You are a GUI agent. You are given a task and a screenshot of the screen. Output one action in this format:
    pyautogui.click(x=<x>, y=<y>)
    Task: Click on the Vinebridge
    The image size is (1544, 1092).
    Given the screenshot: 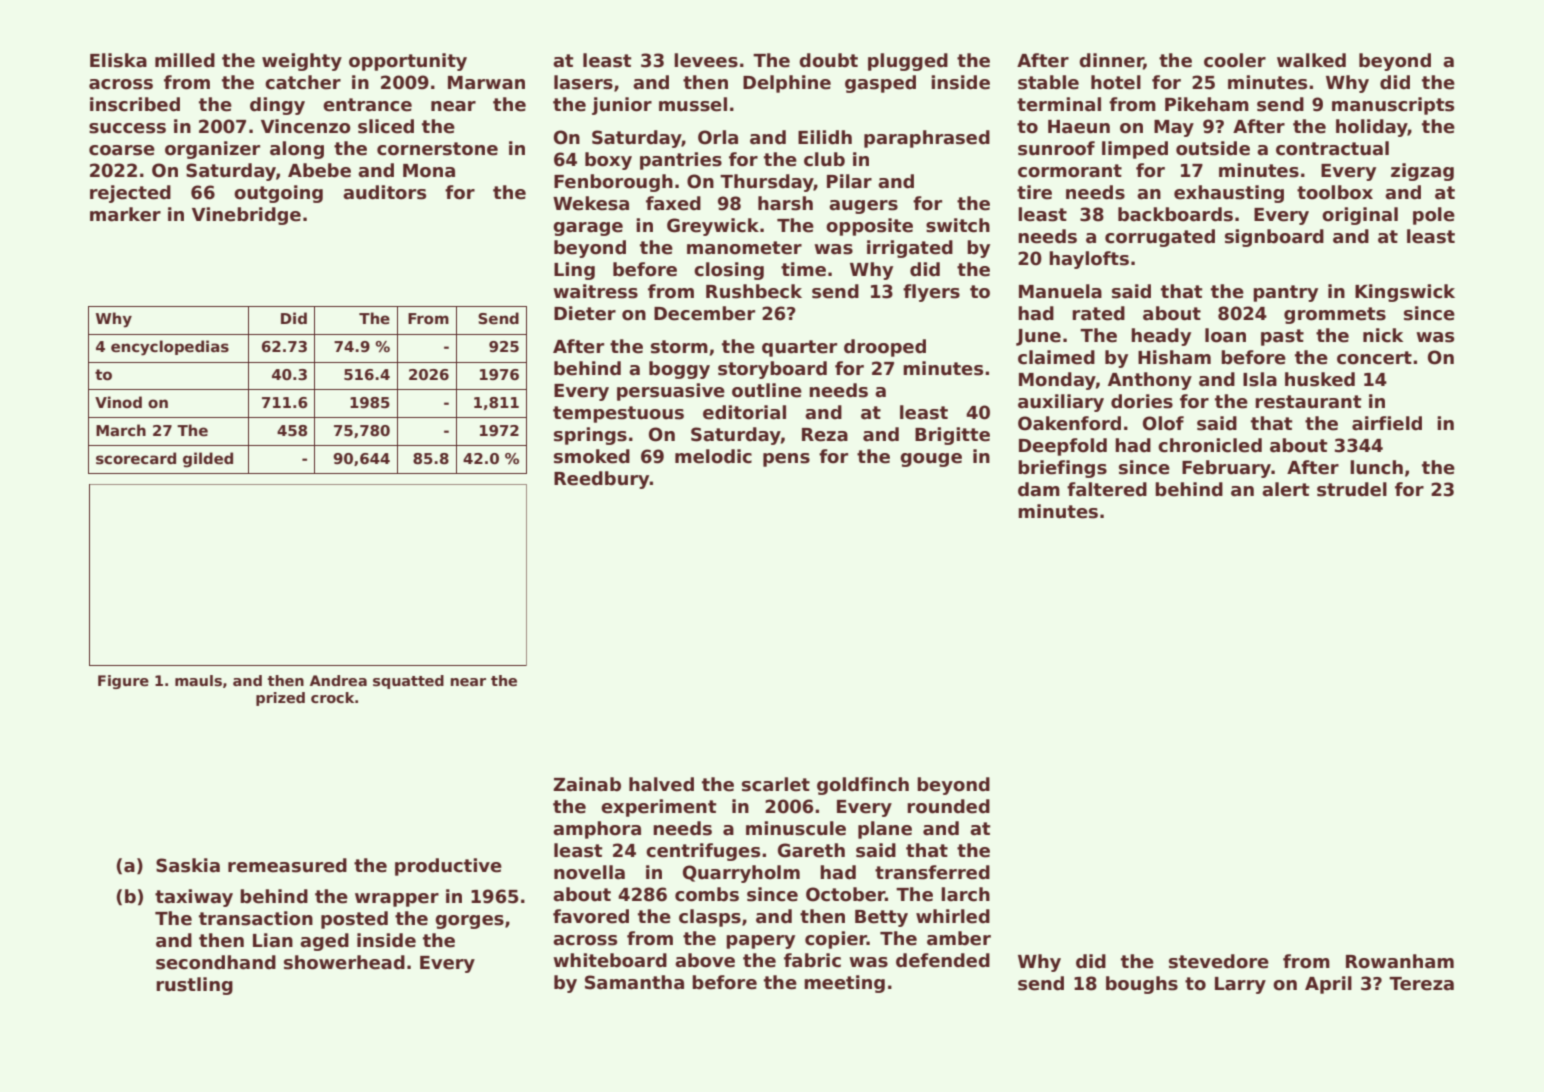 What is the action you would take?
    pyautogui.click(x=246, y=216)
